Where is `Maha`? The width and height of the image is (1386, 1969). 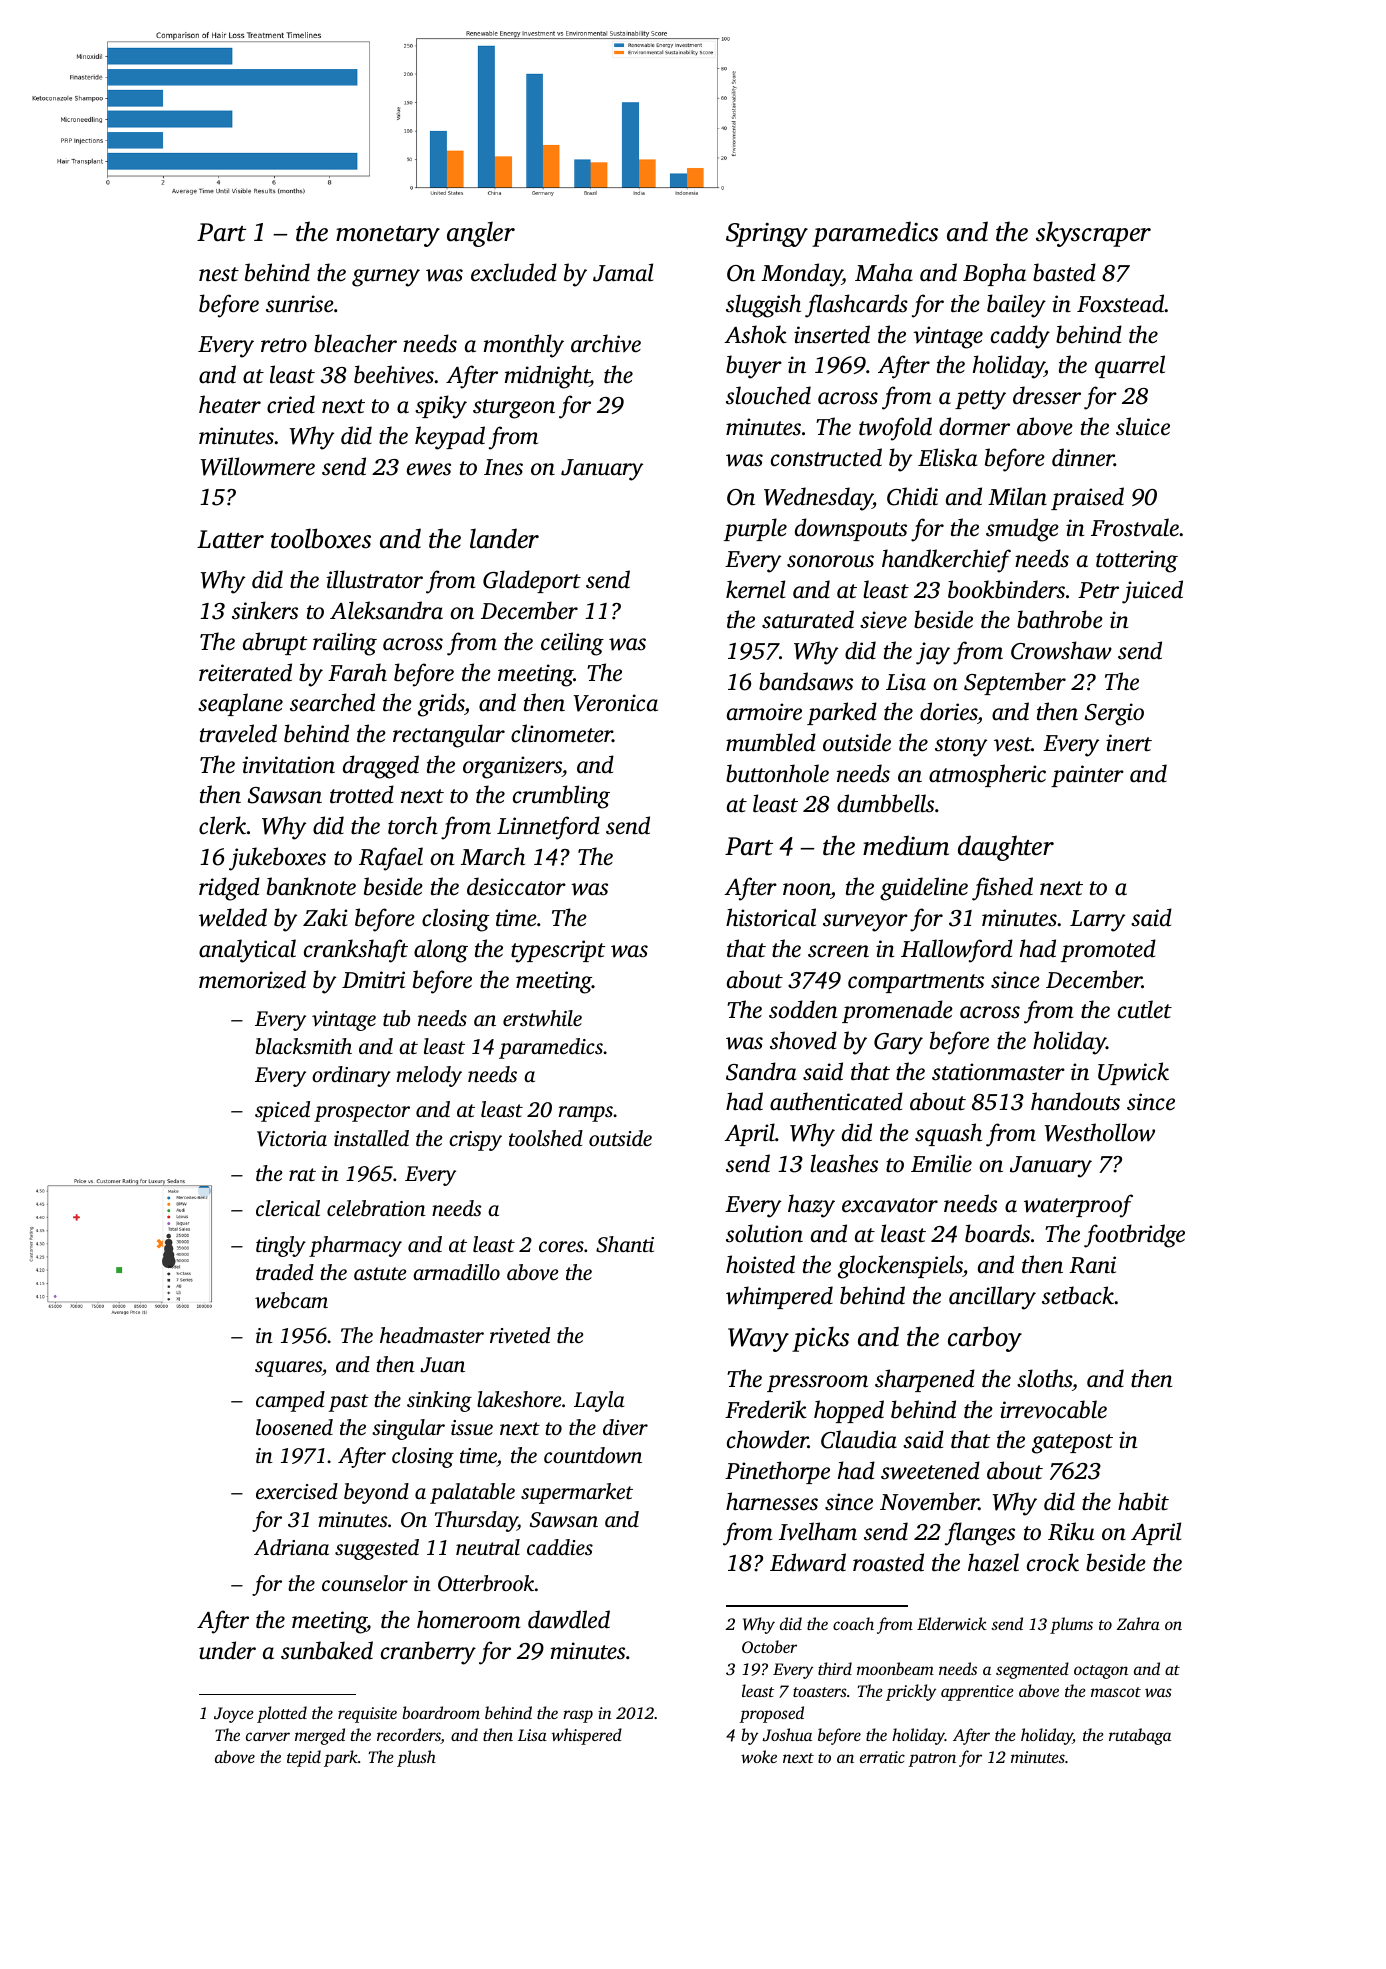 Maha is located at coordinates (884, 272).
